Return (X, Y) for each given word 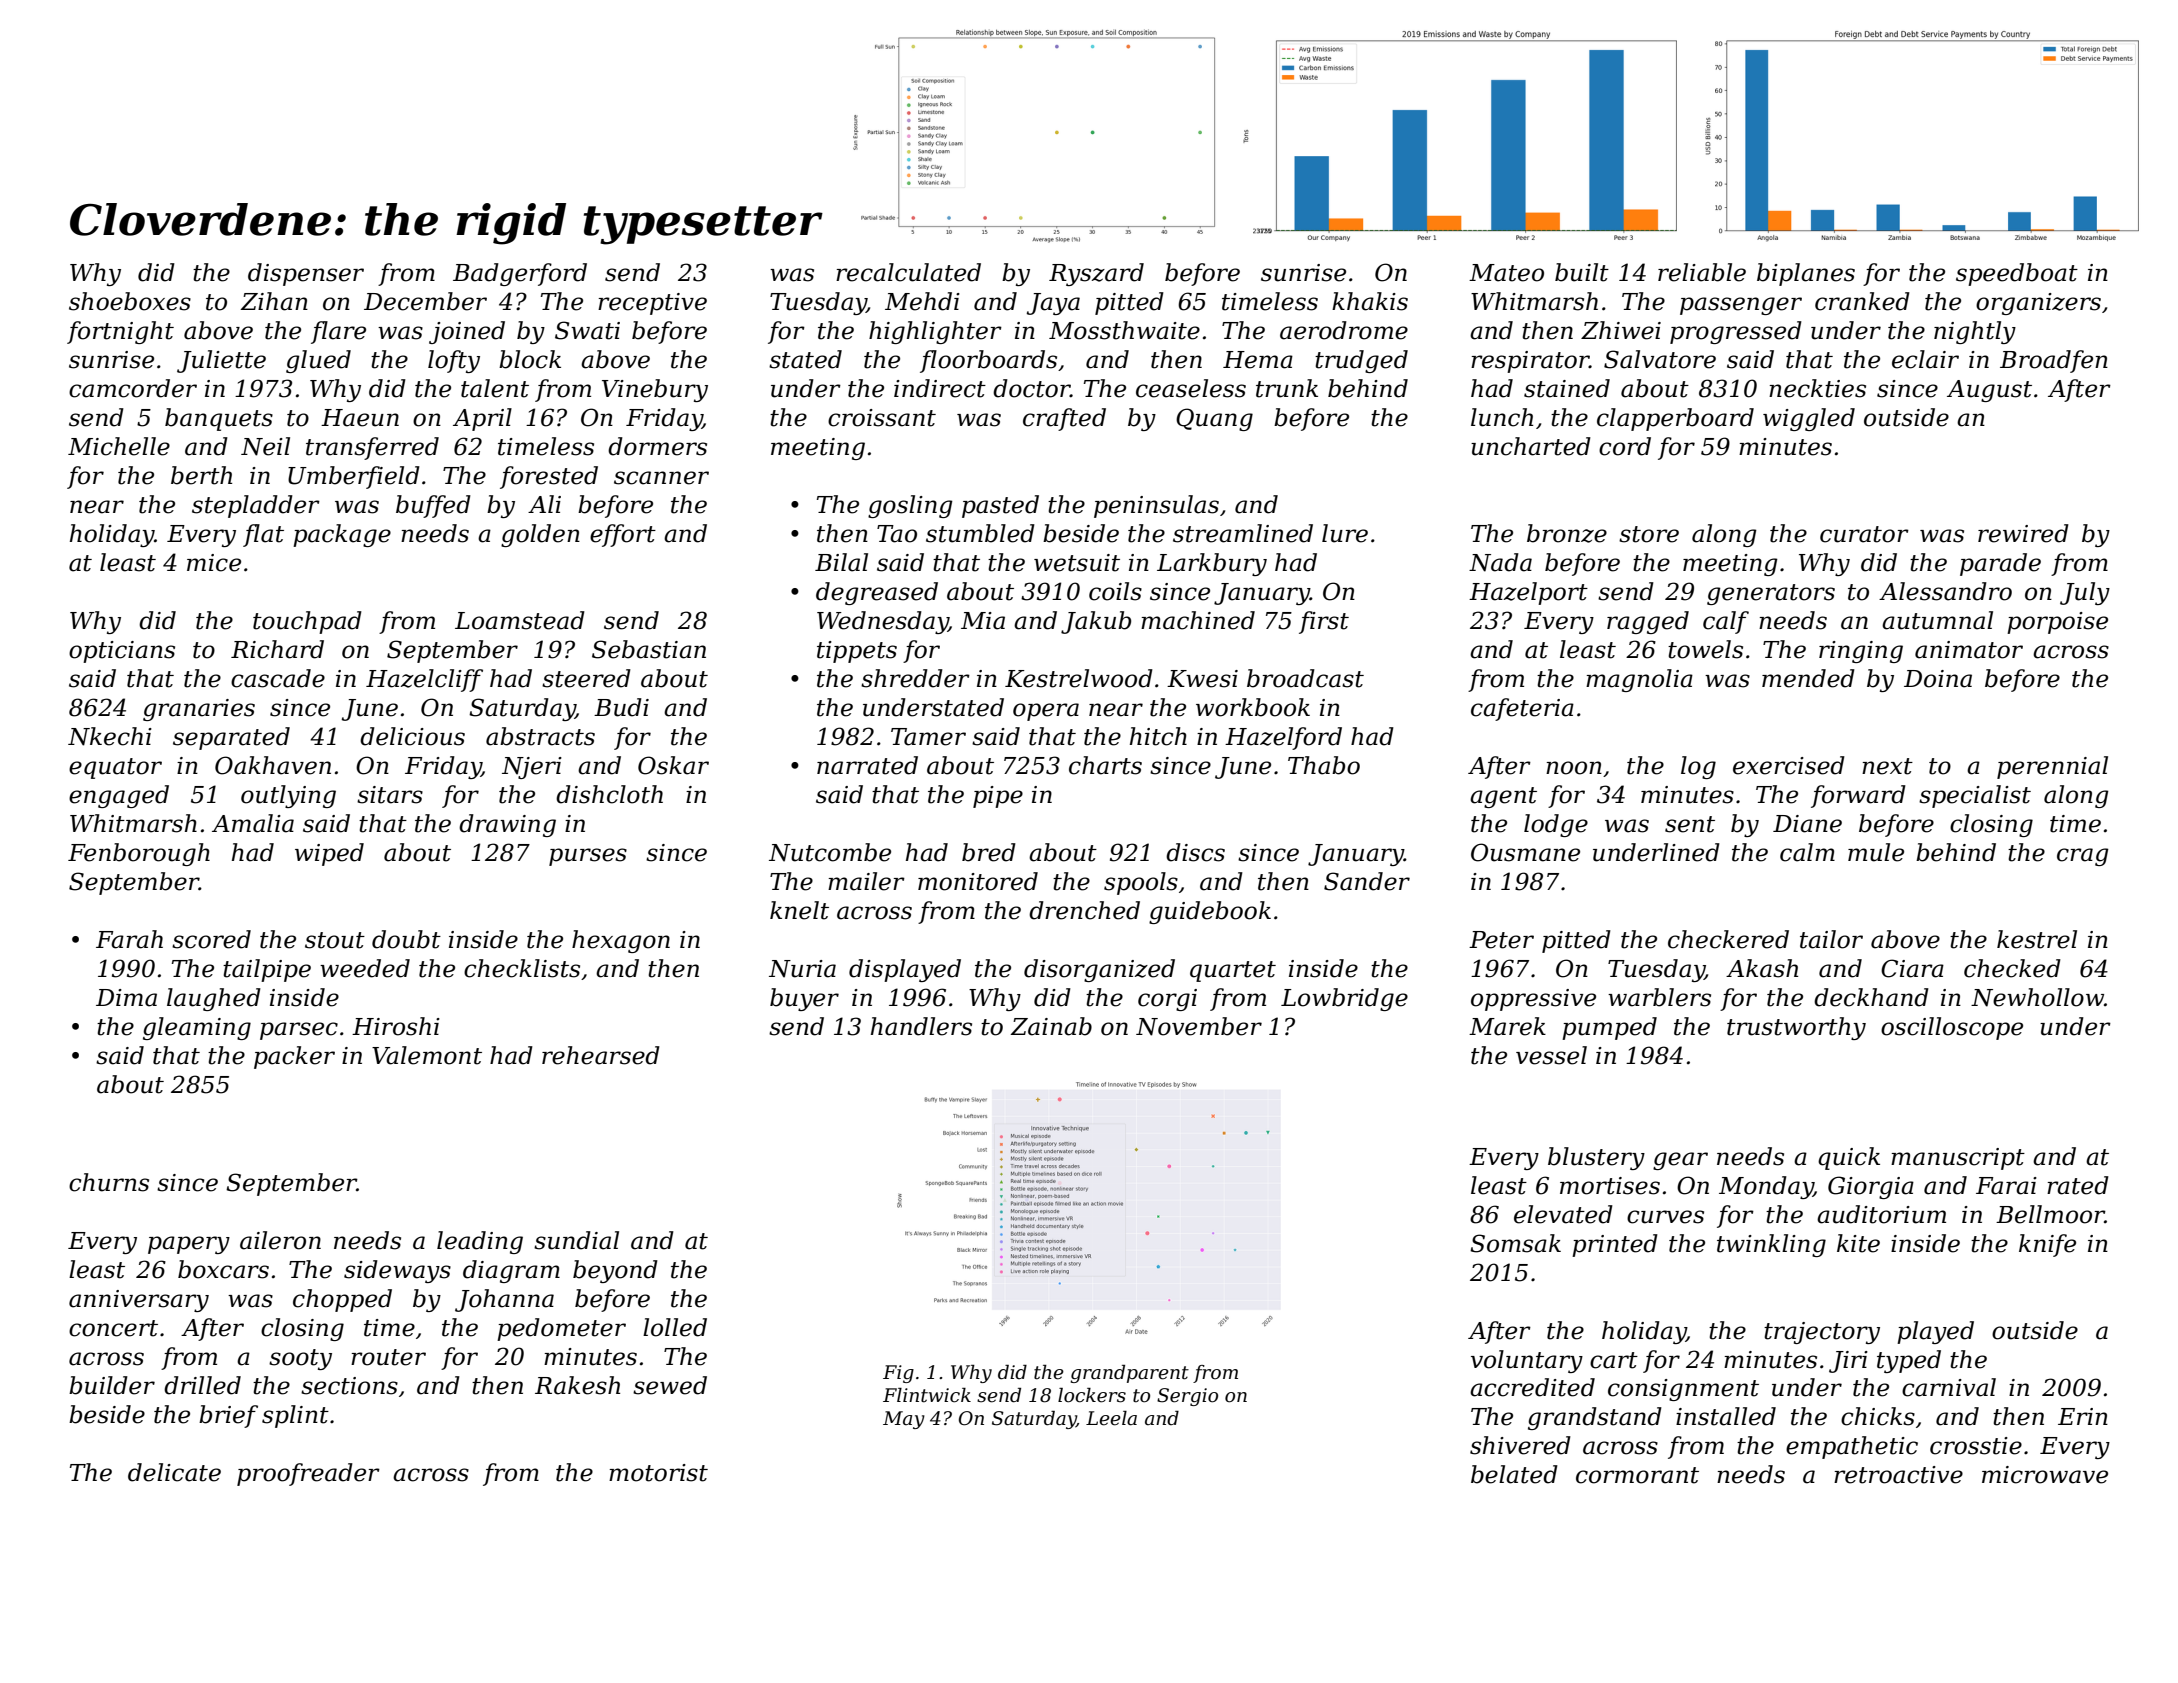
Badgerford (520, 274)
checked (2012, 968)
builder (112, 1385)
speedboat (2017, 274)
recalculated (908, 272)
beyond (615, 1271)
